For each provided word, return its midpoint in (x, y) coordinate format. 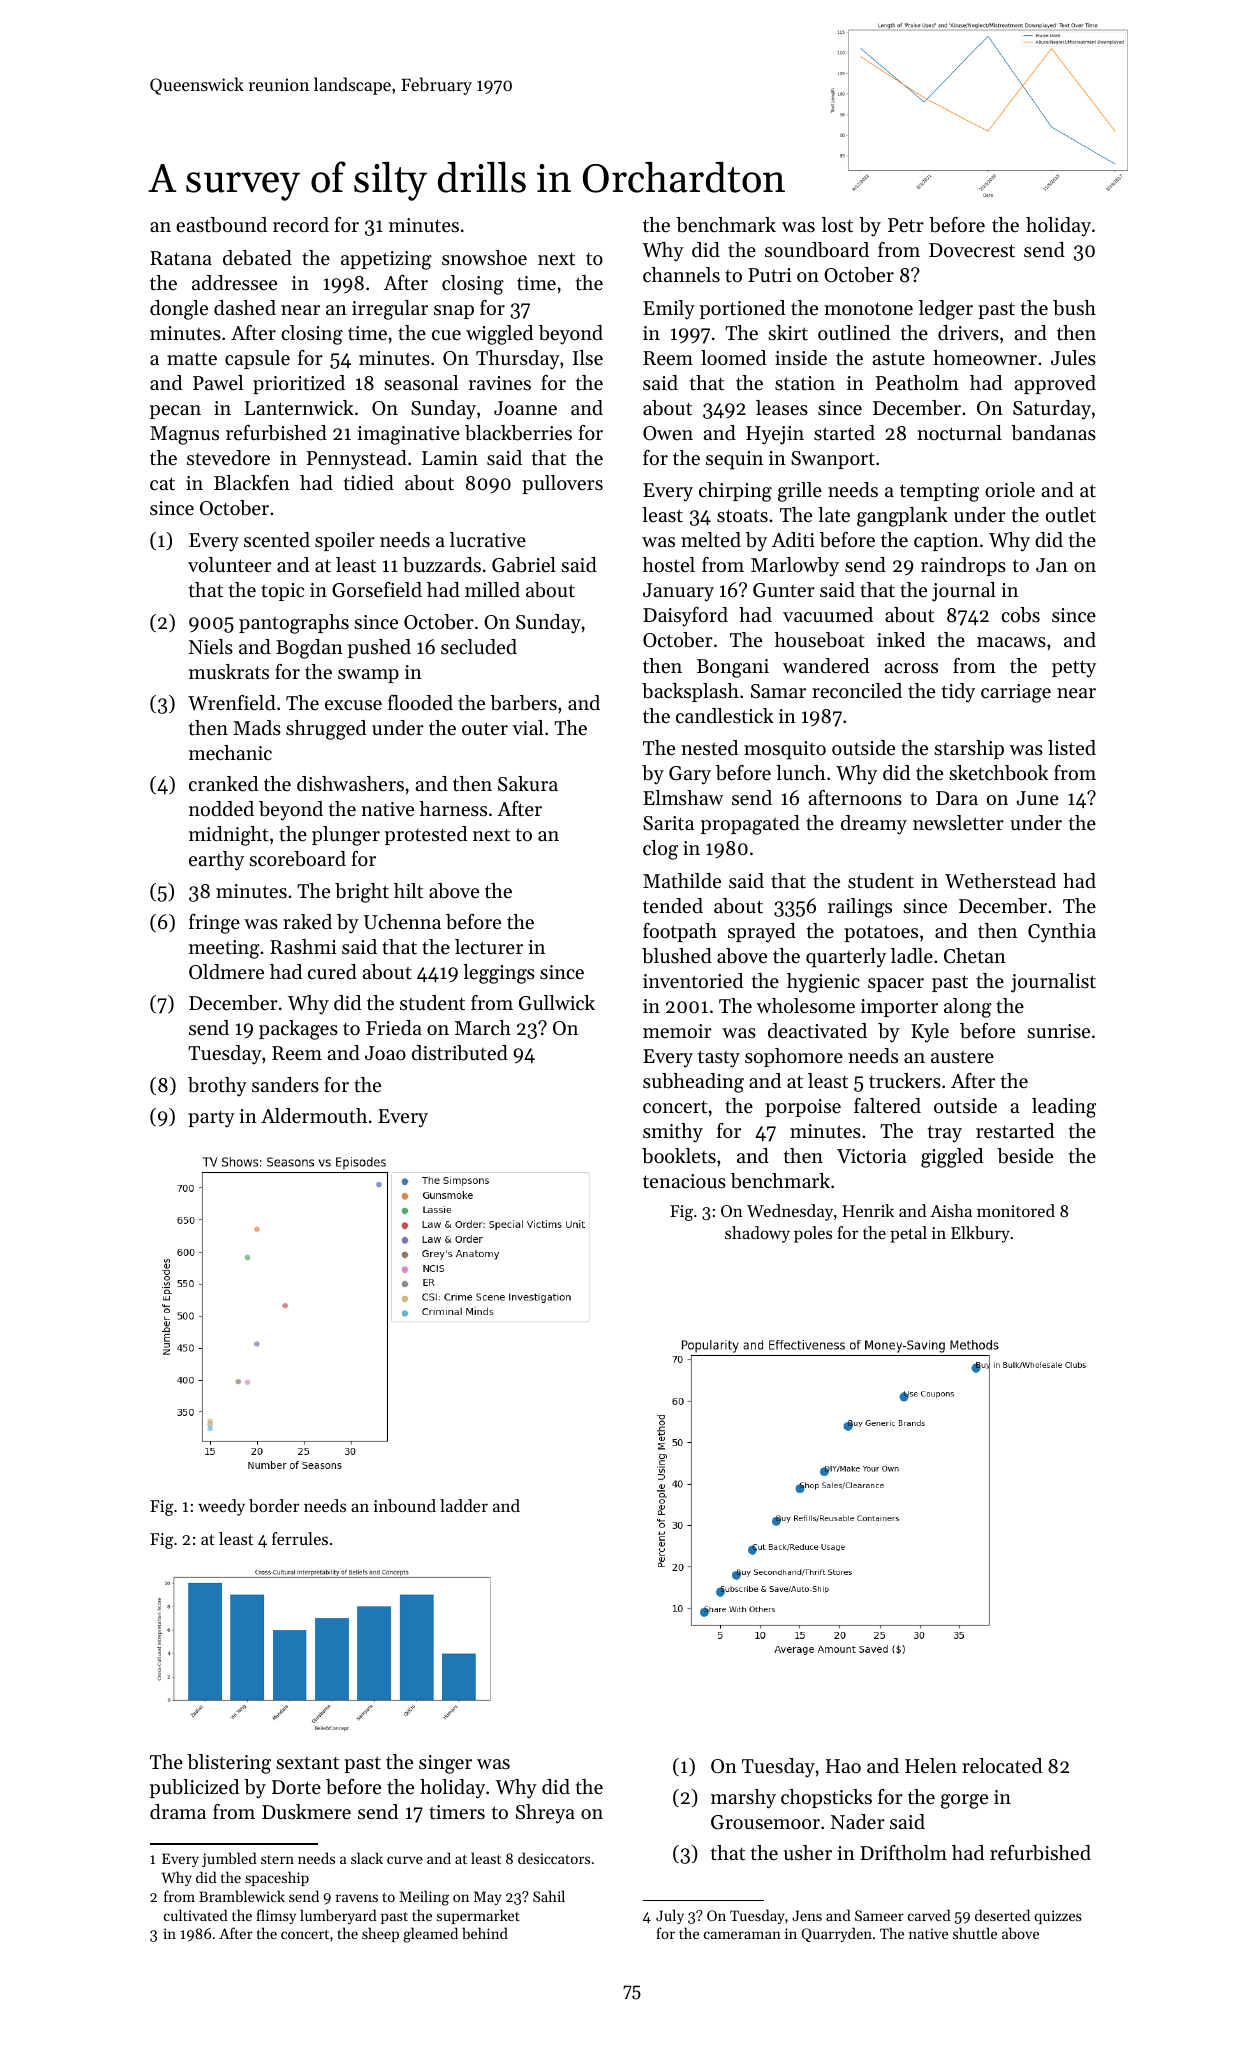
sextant (307, 1763)
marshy (743, 1799)
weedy (221, 1507)
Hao (843, 1766)
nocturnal (959, 433)
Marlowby (795, 567)
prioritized (299, 384)
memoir (677, 1031)
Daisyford (685, 617)
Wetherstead (1000, 881)
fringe (214, 924)
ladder (464, 1505)
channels (681, 275)
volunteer (230, 565)
